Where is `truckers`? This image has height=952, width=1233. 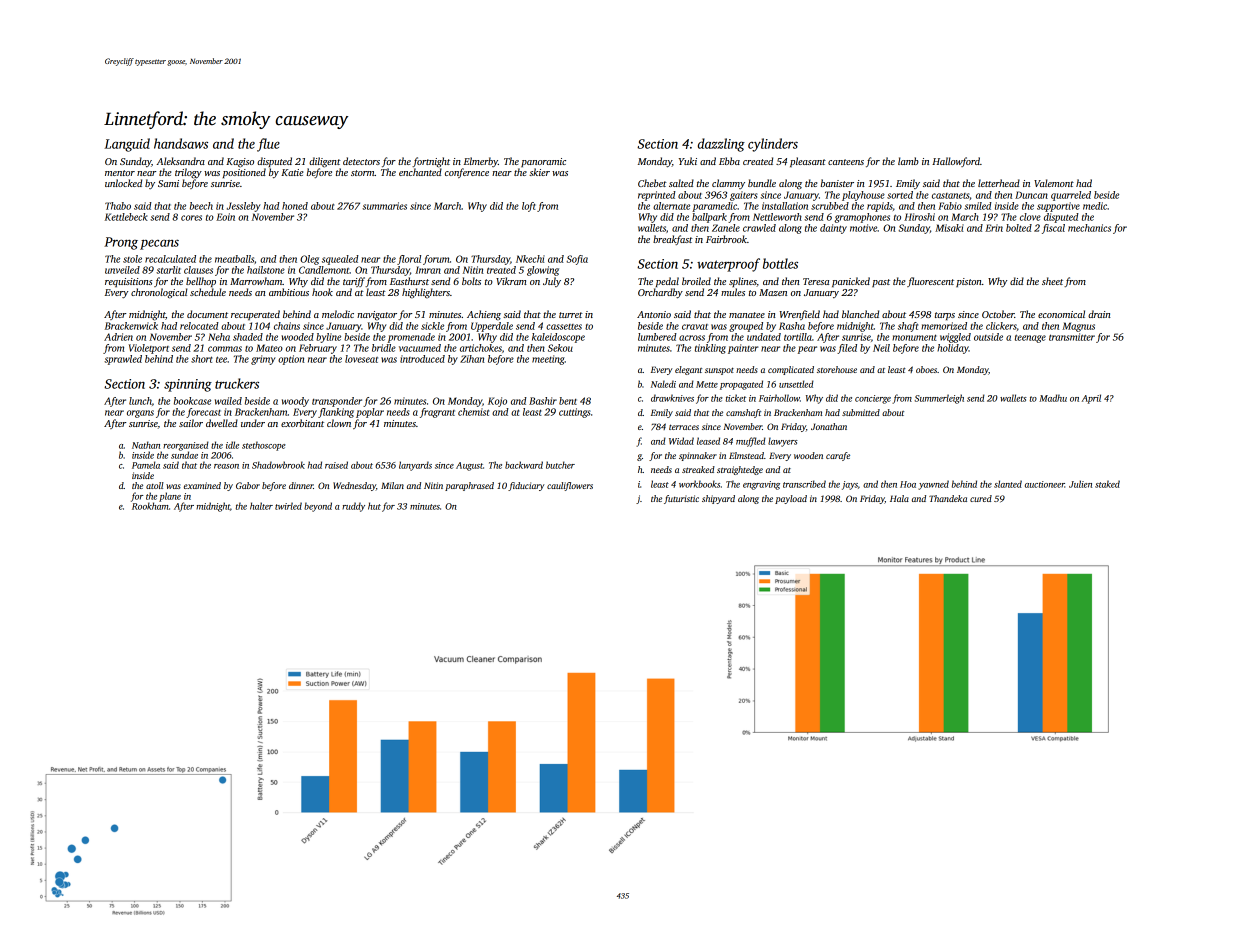 truckers is located at coordinates (237, 383).
